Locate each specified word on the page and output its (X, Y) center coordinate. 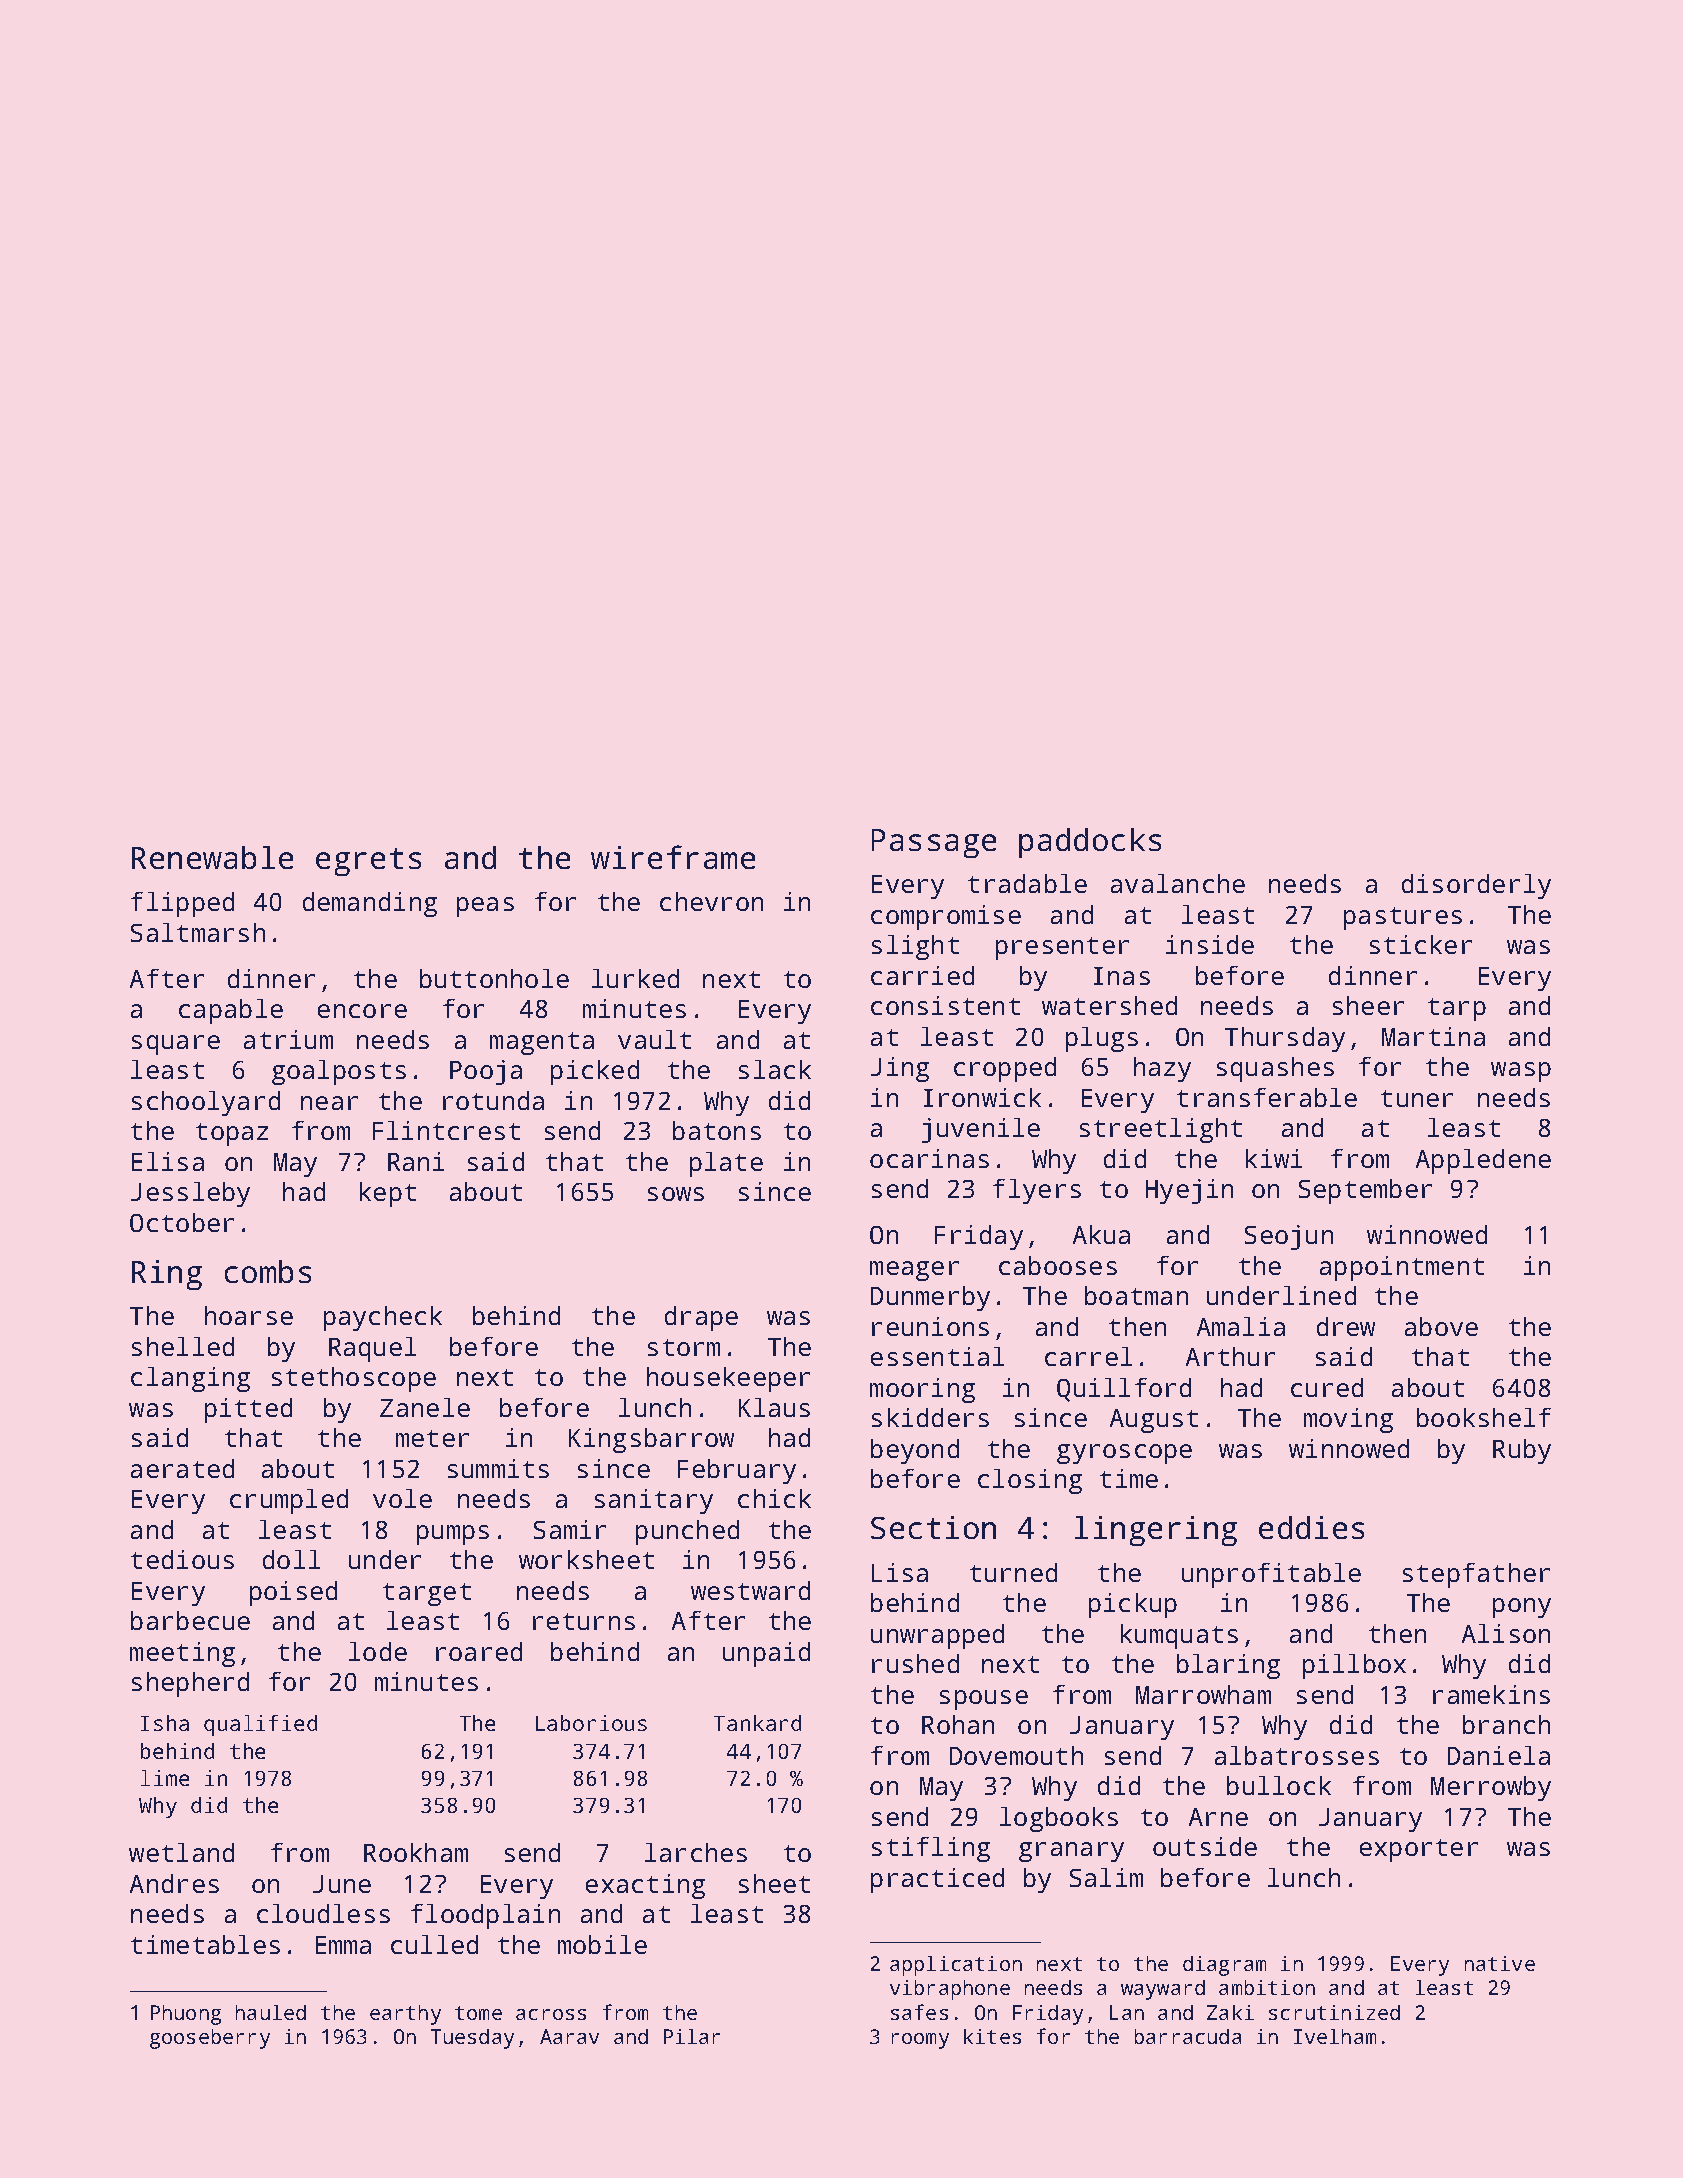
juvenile (981, 1130)
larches (696, 1852)
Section (933, 1527)
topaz (232, 1134)
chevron (711, 901)
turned (1013, 1572)
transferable (1267, 1097)
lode (378, 1651)
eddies (1311, 1527)
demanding (370, 904)
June (342, 1884)
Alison (1506, 1633)
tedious (182, 1559)
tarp (1457, 1009)
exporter (1419, 1850)
